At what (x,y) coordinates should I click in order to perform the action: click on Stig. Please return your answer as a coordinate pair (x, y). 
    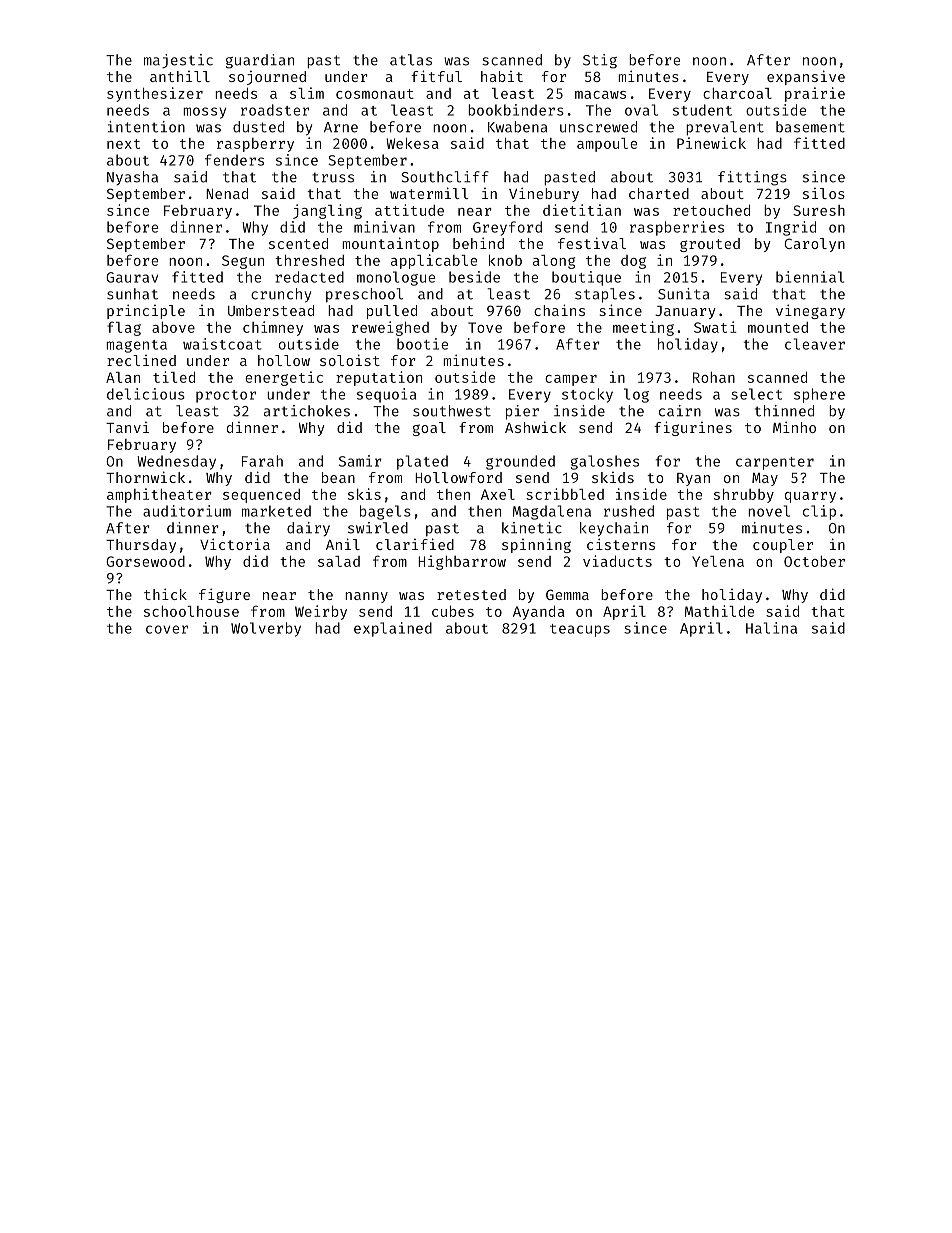
    Looking at the image, I should click on (600, 61).
